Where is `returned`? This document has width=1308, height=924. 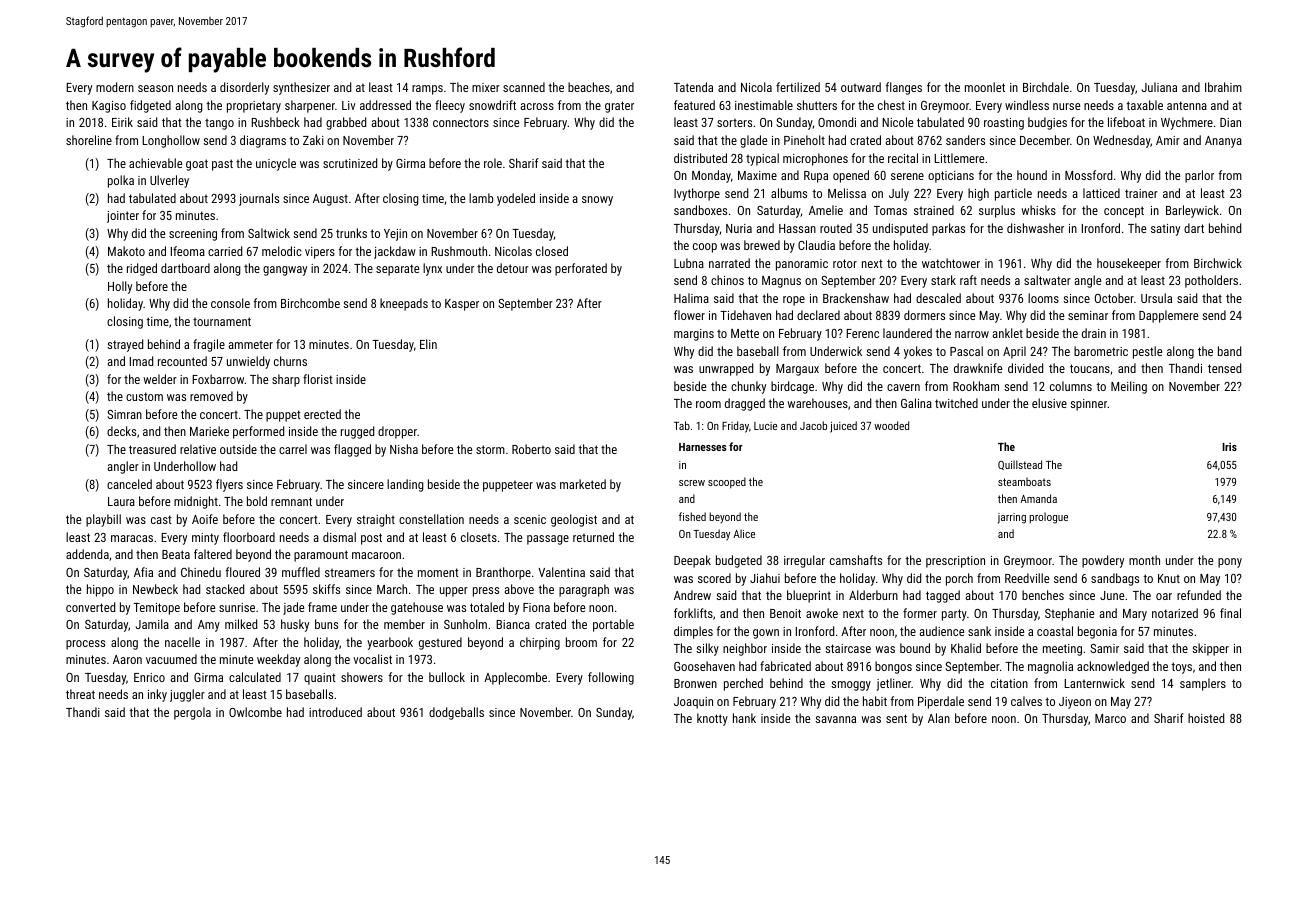 returned is located at coordinates (593, 537).
